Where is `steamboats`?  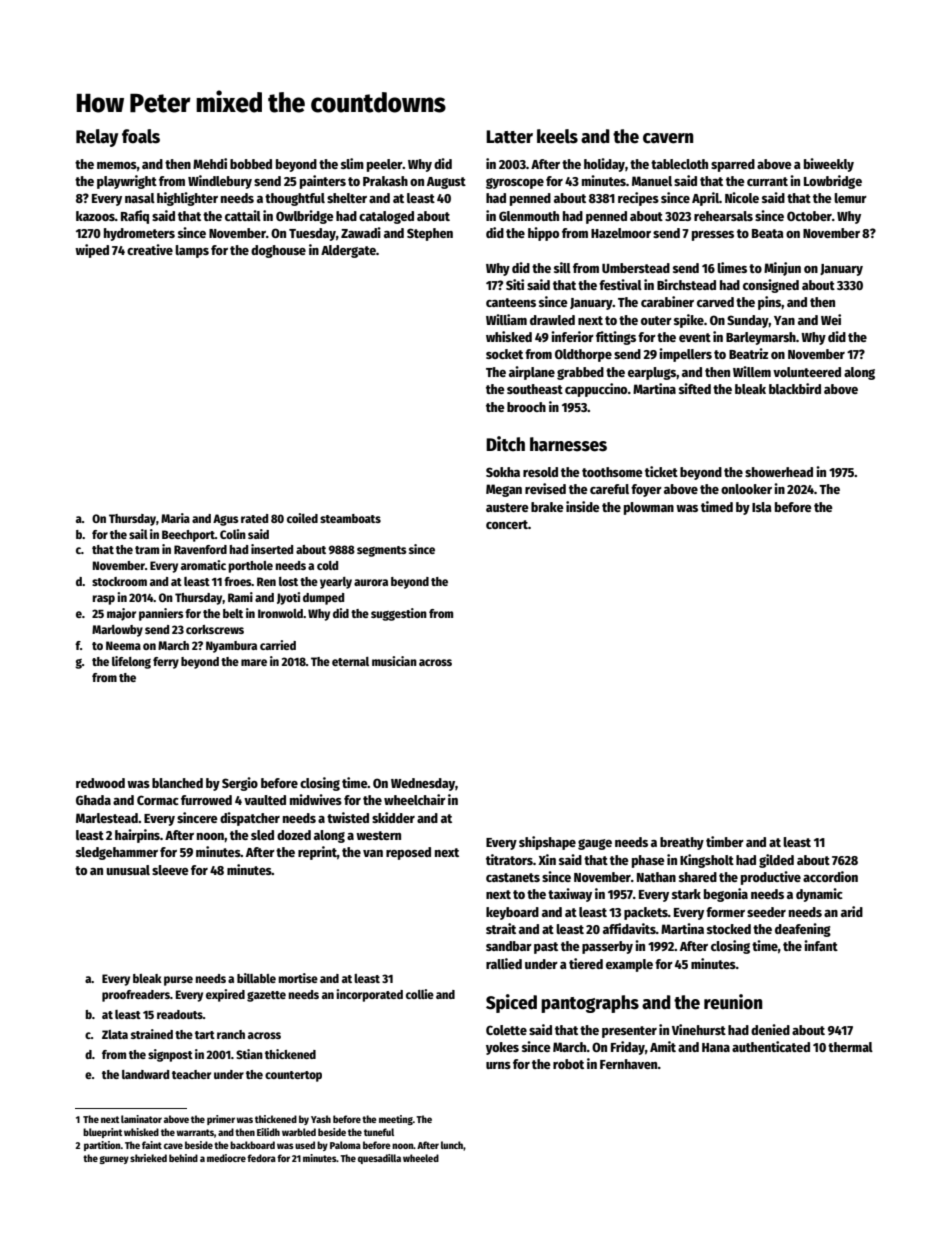
steamboats is located at coordinates (350, 518).
